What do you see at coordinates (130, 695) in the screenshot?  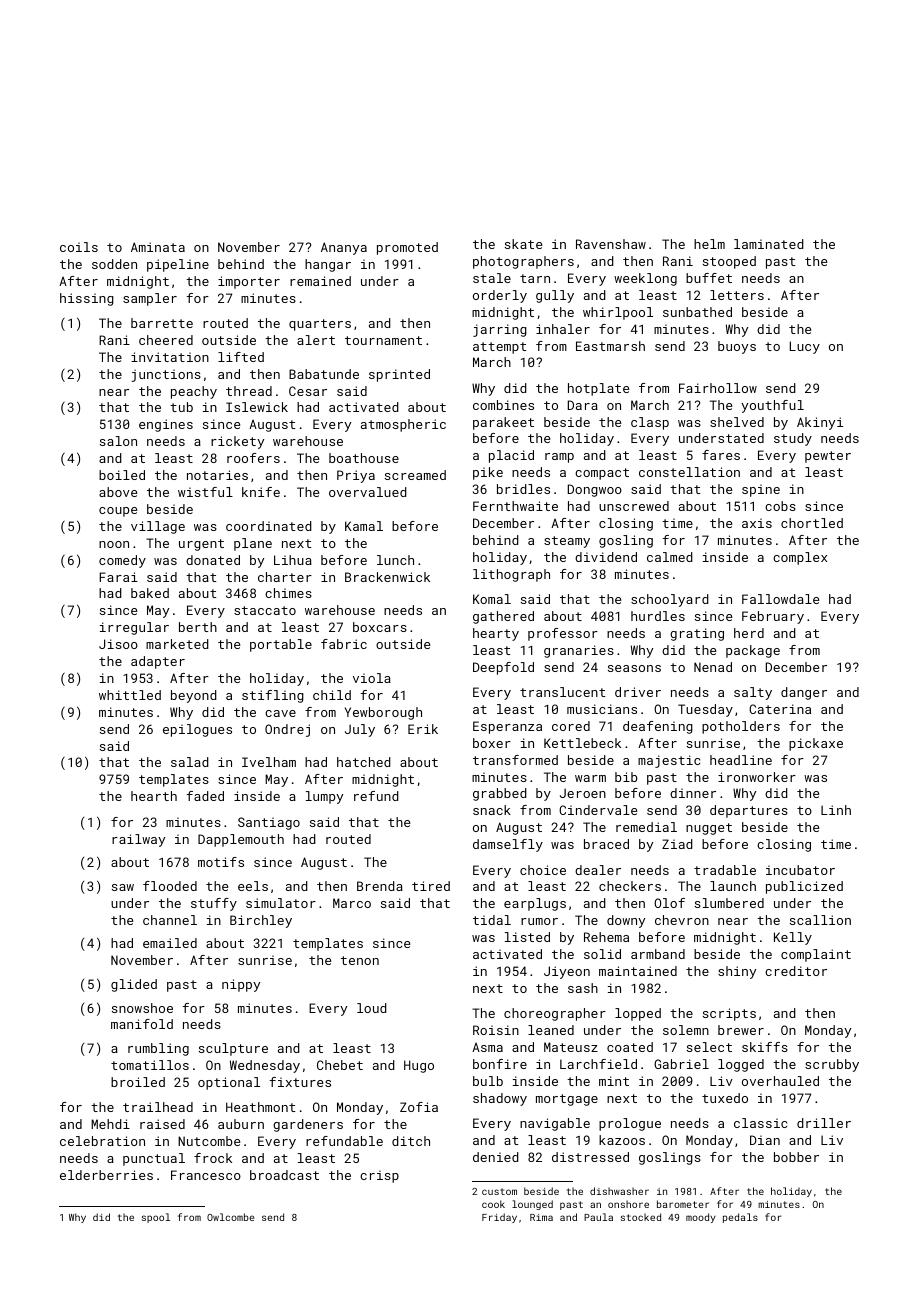 I see `whittled` at bounding box center [130, 695].
